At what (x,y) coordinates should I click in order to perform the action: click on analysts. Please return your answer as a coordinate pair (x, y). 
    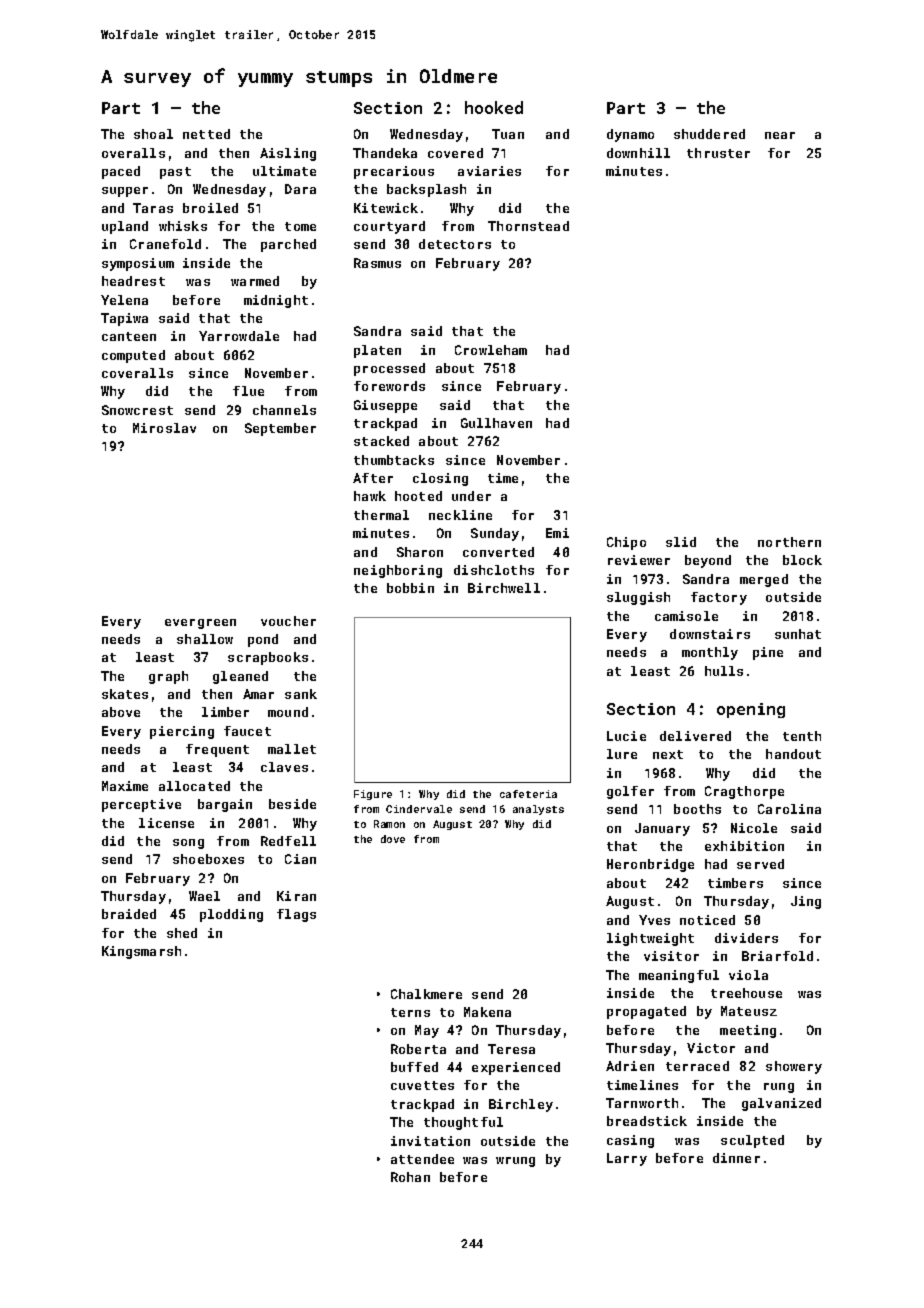
    Looking at the image, I should click on (538, 810).
